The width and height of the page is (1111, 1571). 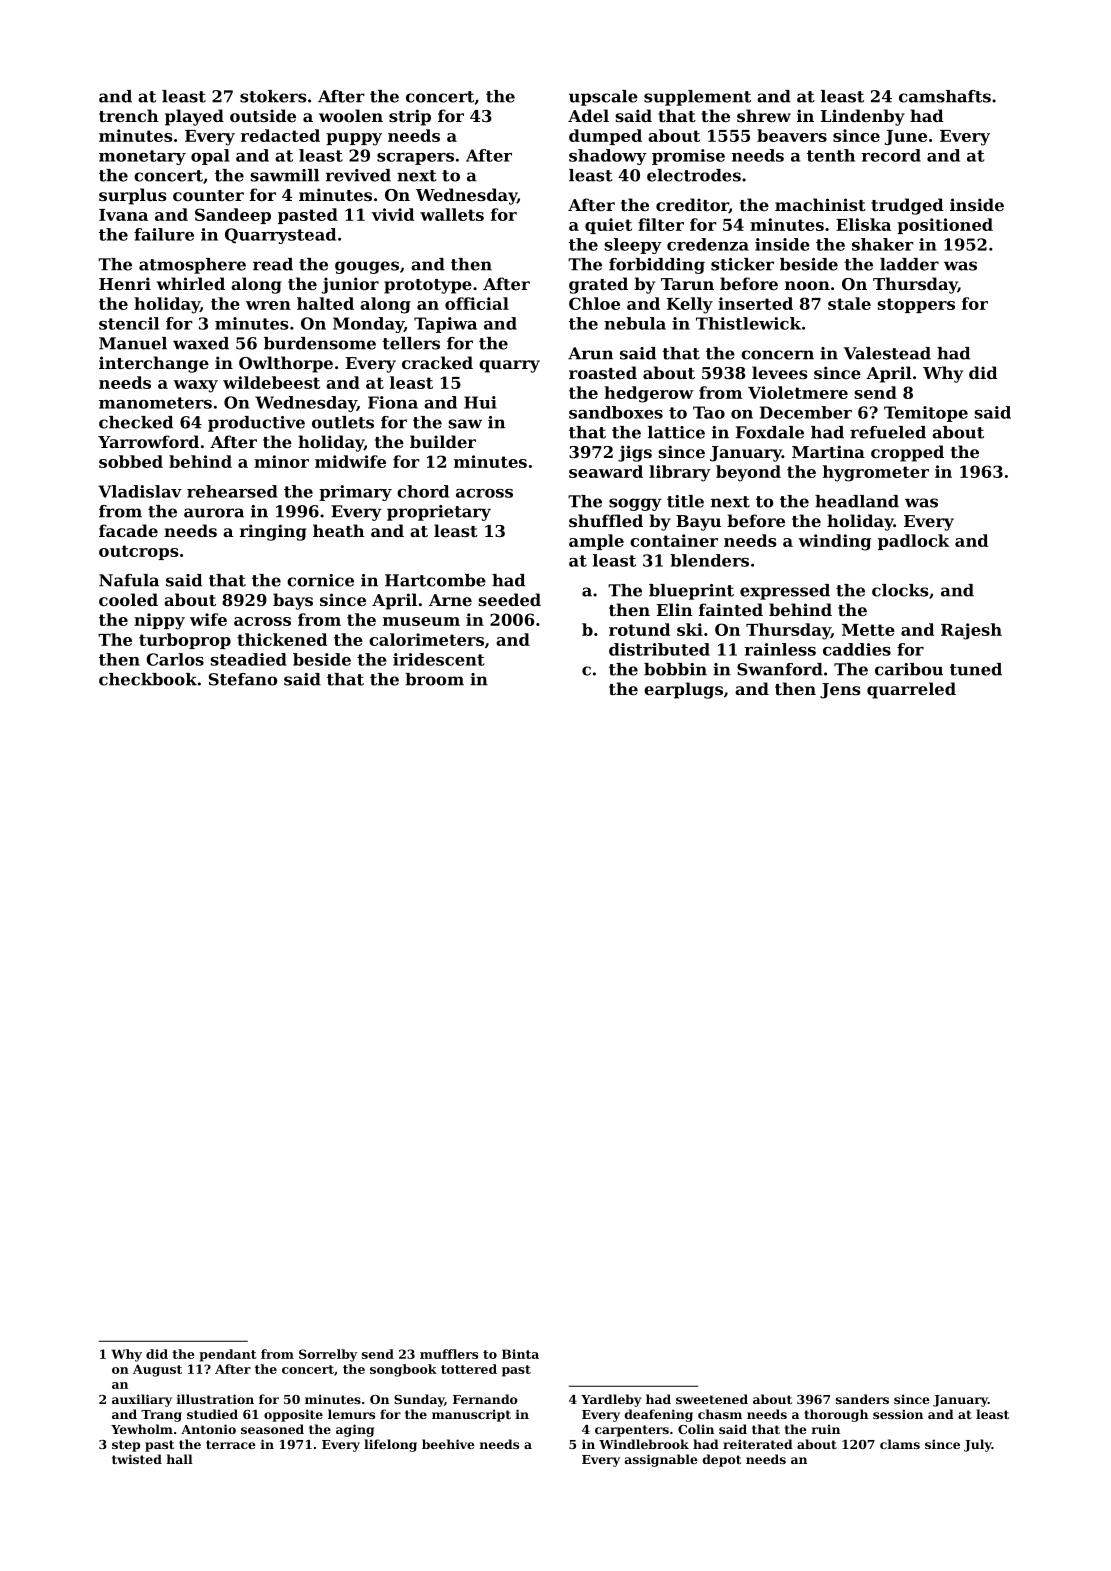 I want to click on sanders, so click(x=862, y=1399).
